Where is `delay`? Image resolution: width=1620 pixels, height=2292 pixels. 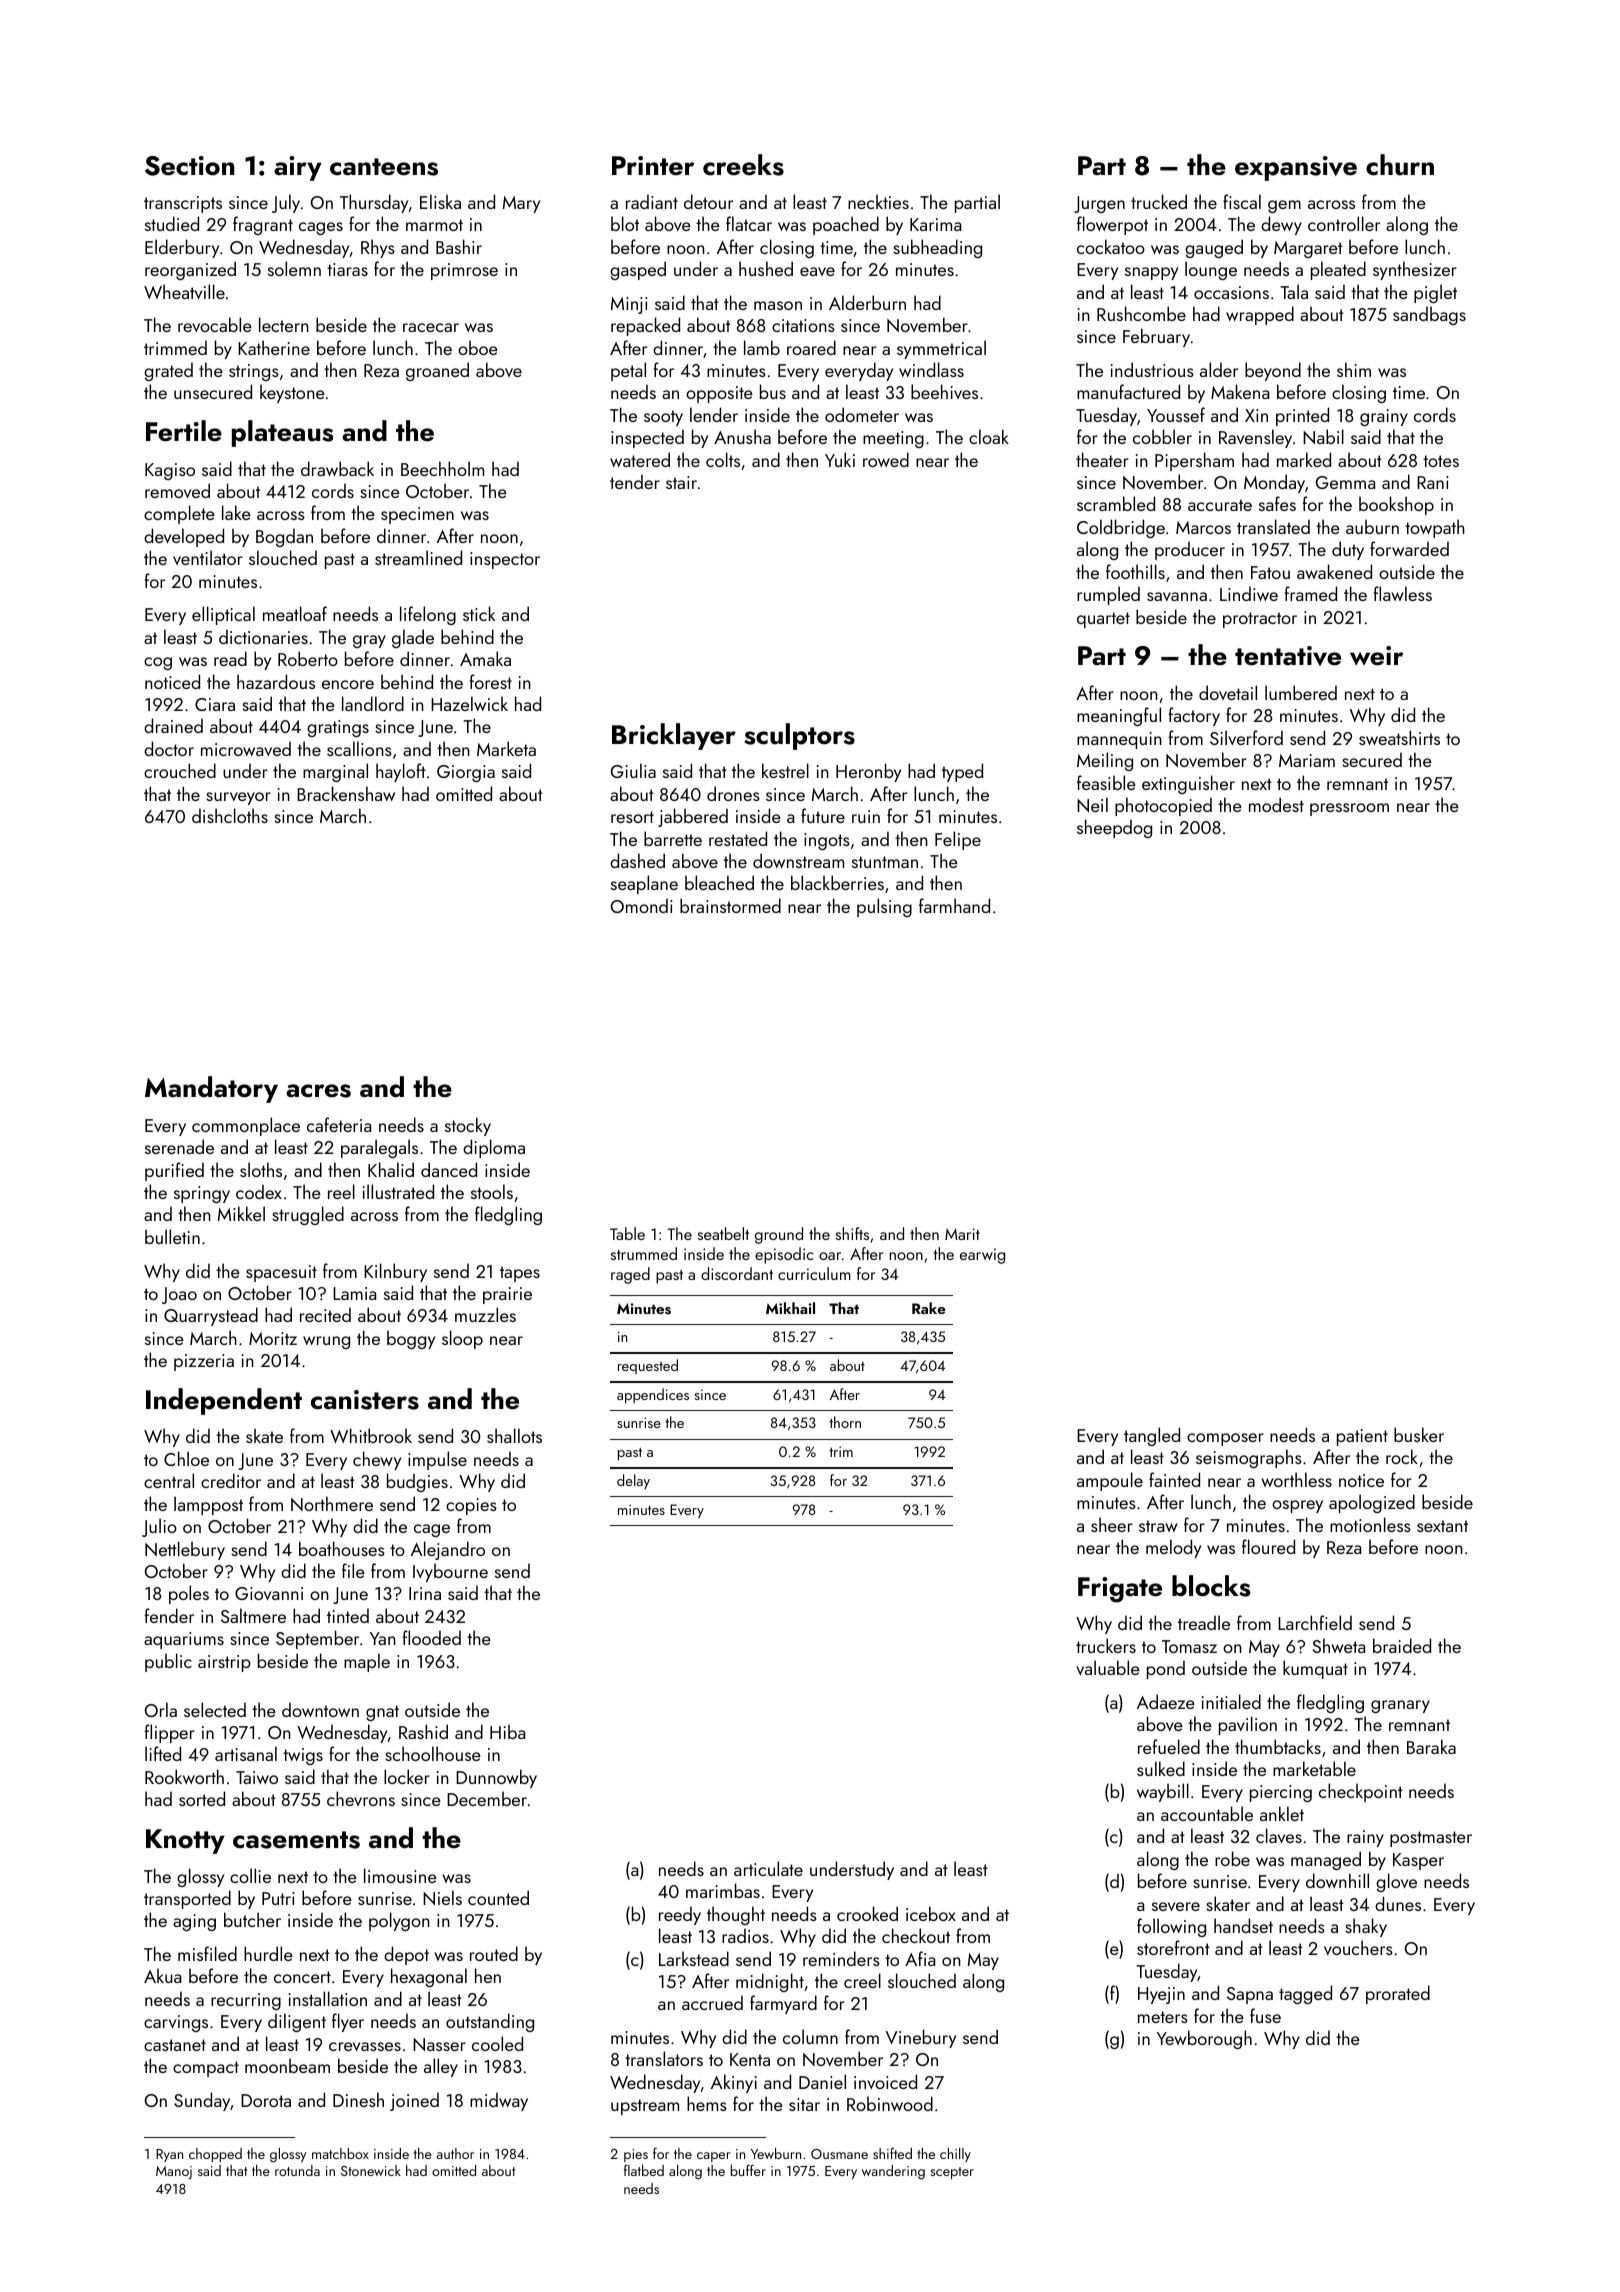
delay is located at coordinates (633, 1481).
